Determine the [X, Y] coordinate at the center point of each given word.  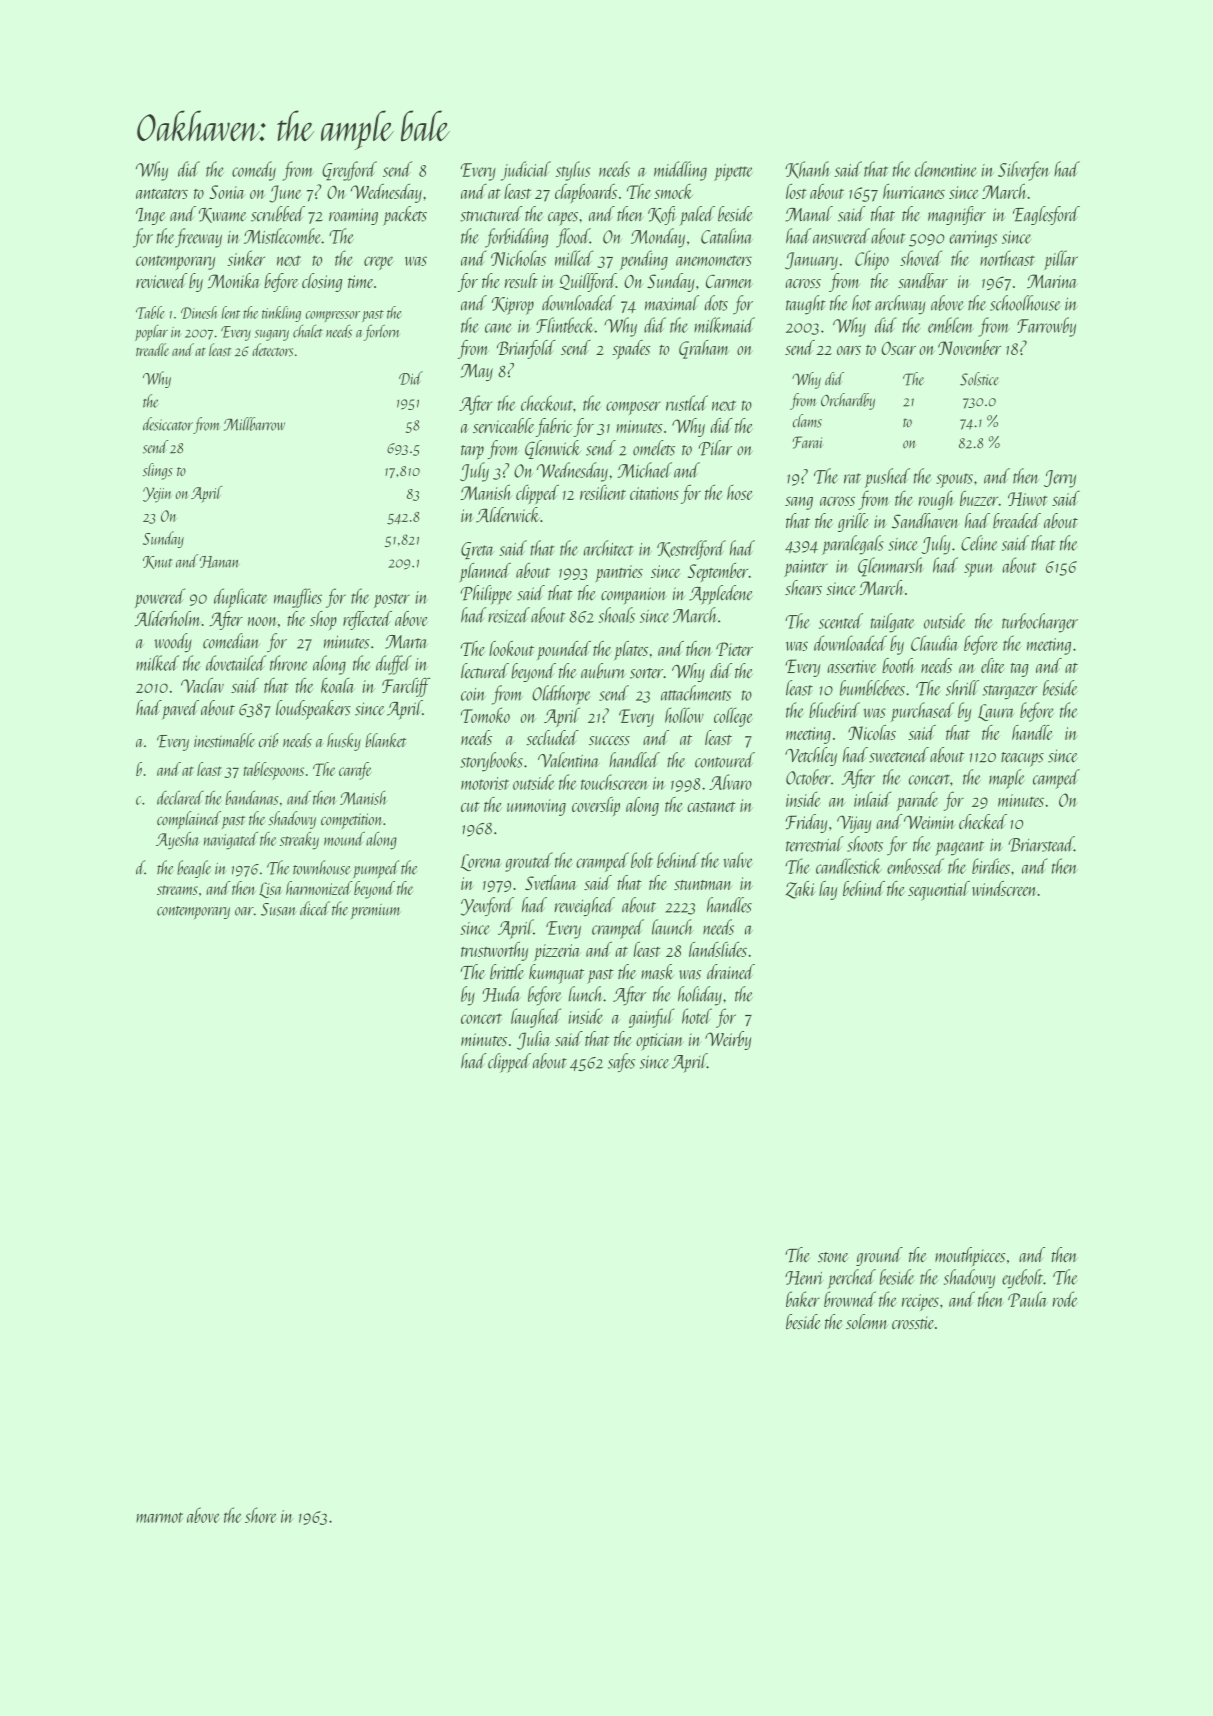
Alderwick [508, 515]
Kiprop [513, 306]
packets [405, 216]
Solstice [979, 379]
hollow [684, 715]
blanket [385, 740]
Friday [807, 823]
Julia [534, 1040]
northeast [1007, 258]
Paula [1028, 1299]
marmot [159, 1517]
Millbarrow [254, 424]
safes [621, 1062]
